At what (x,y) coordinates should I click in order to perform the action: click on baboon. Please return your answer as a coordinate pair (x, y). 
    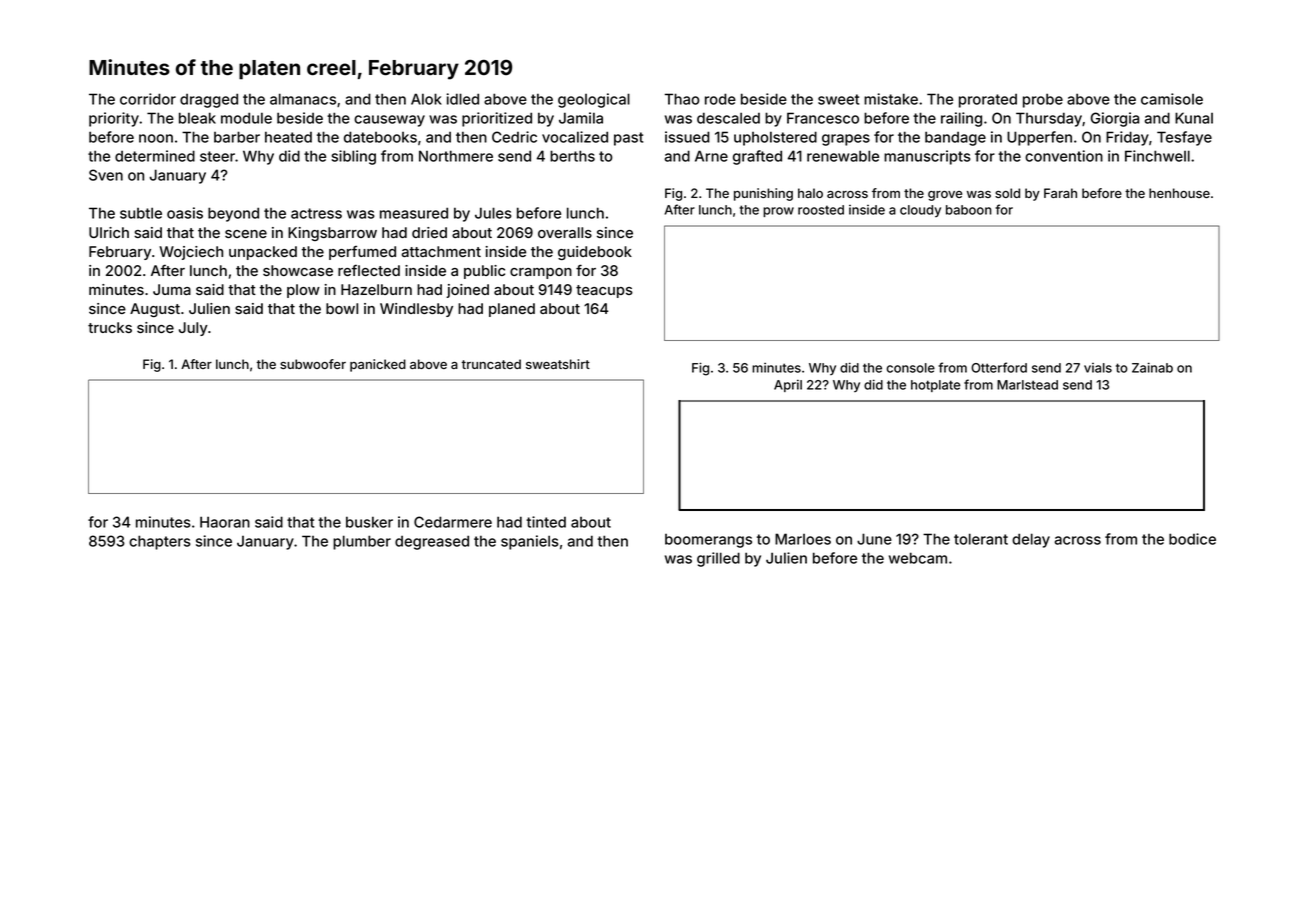
    Looking at the image, I should click on (969, 210).
